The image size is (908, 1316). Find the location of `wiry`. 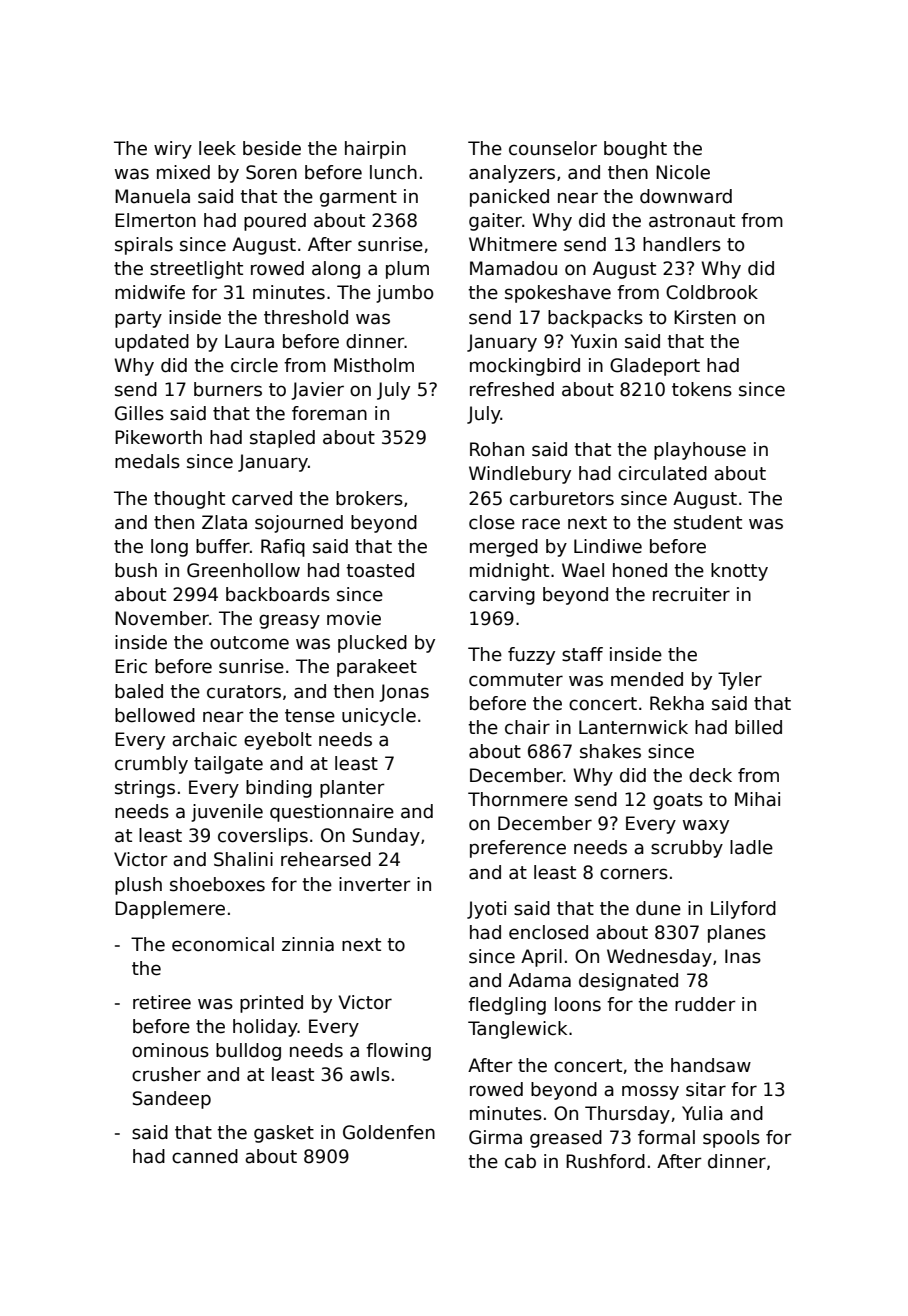

wiry is located at coordinates (173, 150).
